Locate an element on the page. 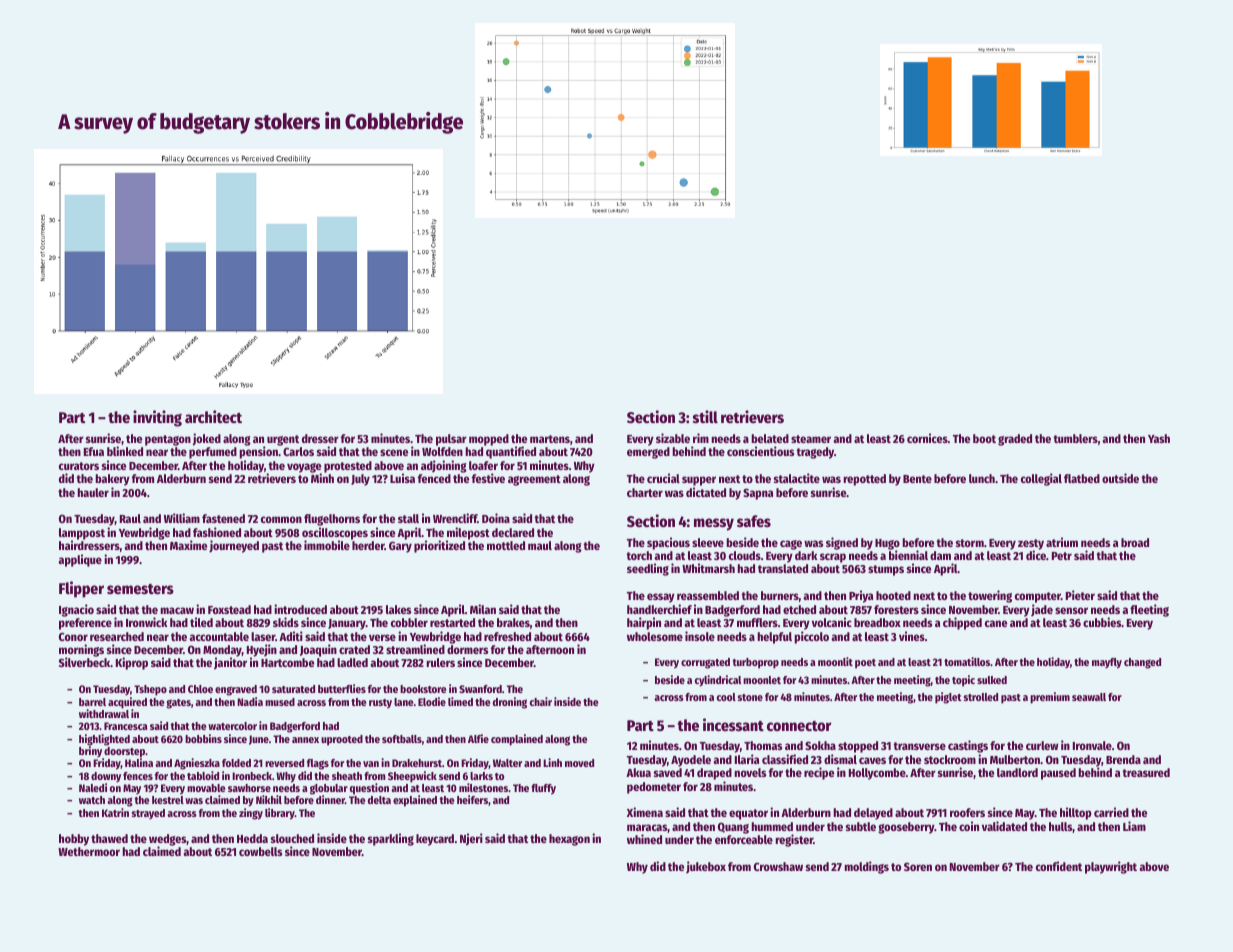  dice is located at coordinates (1036, 555).
